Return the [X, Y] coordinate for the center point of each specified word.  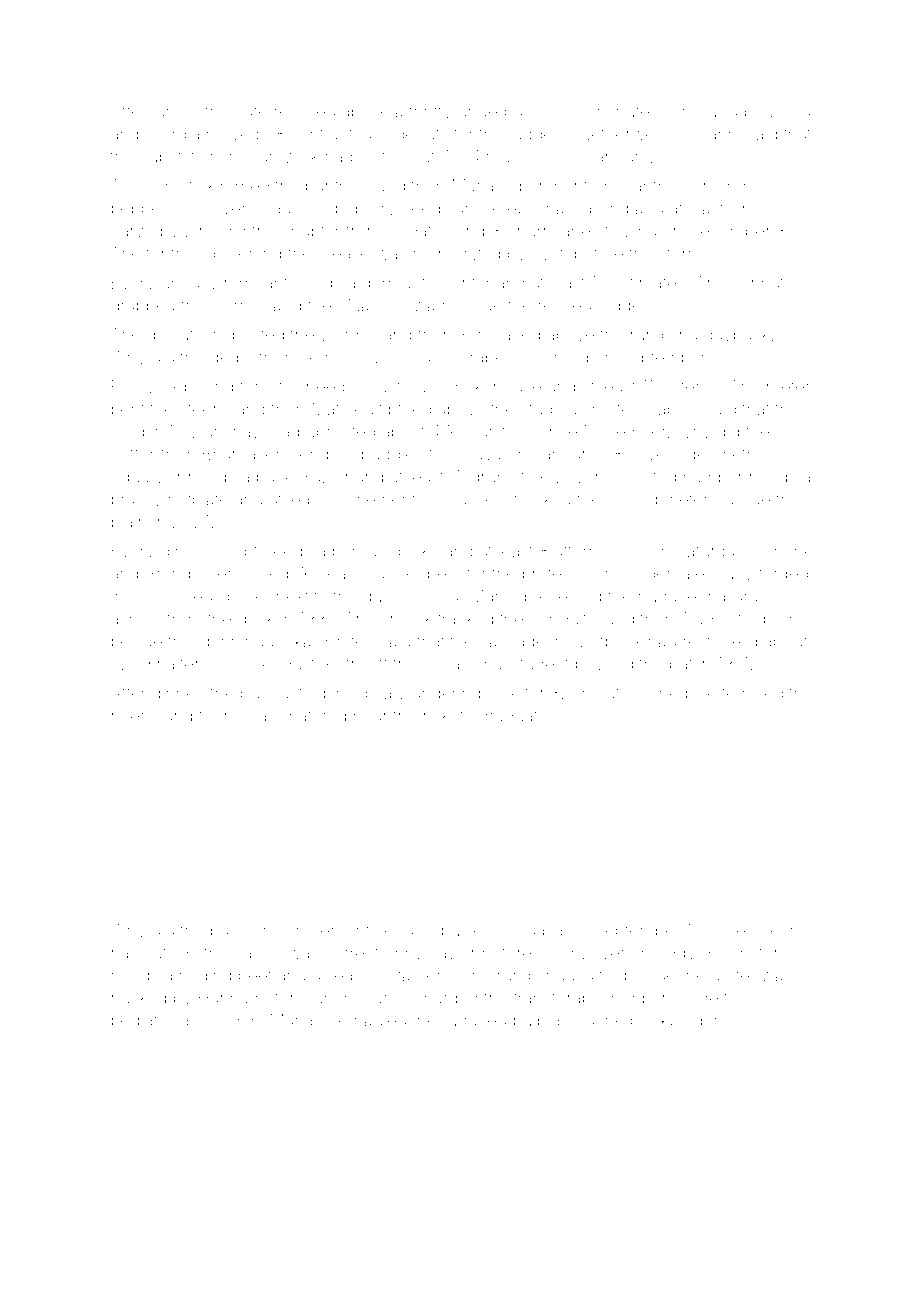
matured [315, 715]
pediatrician [155, 1022]
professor [559, 574]
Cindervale [662, 573]
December [729, 230]
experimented [554, 187]
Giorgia [172, 135]
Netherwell [620, 134]
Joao [258, 715]
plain [129, 523]
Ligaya [538, 932]
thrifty [430, 112]
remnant [256, 283]
